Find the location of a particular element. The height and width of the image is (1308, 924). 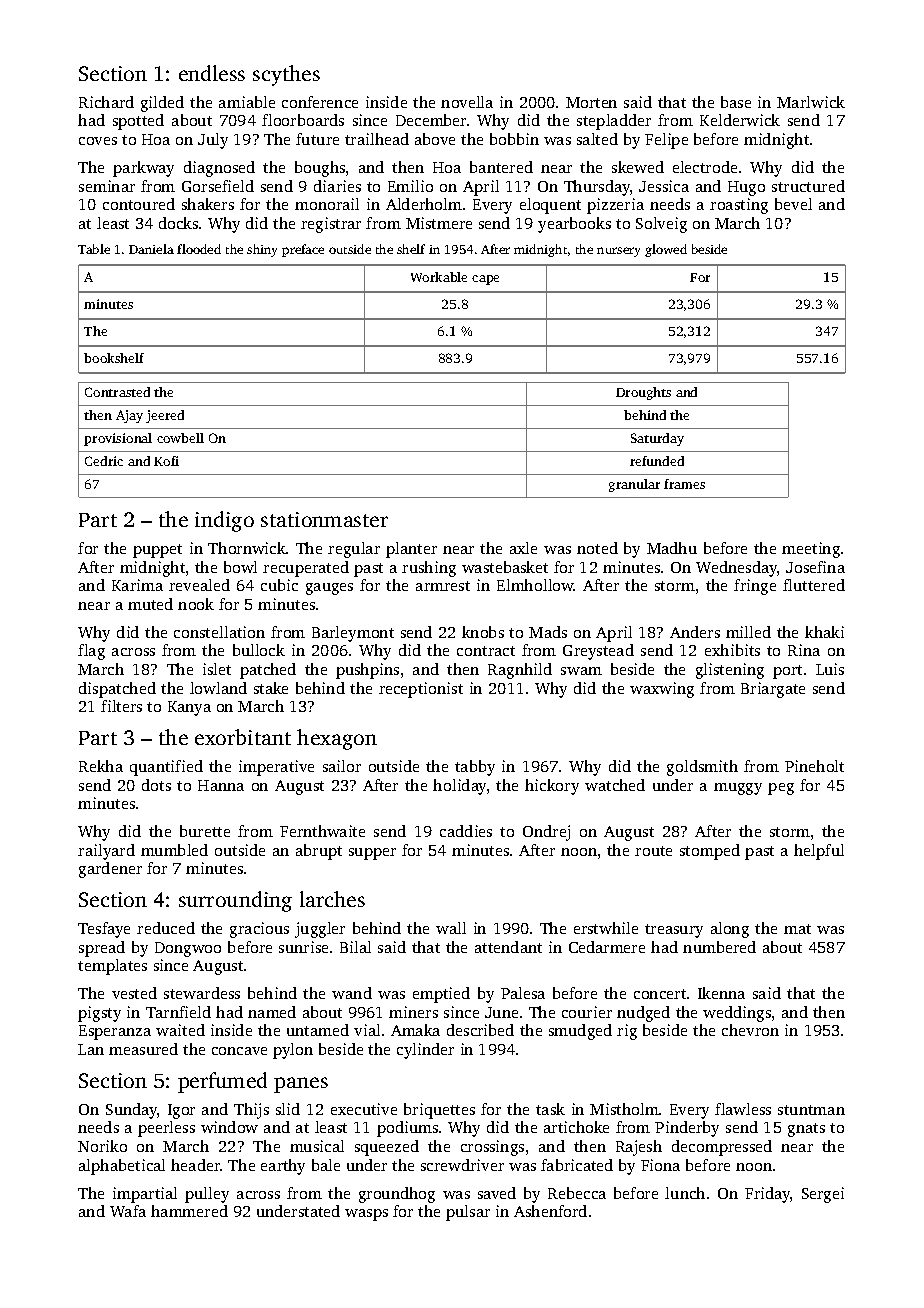

Cedric is located at coordinates (104, 461).
